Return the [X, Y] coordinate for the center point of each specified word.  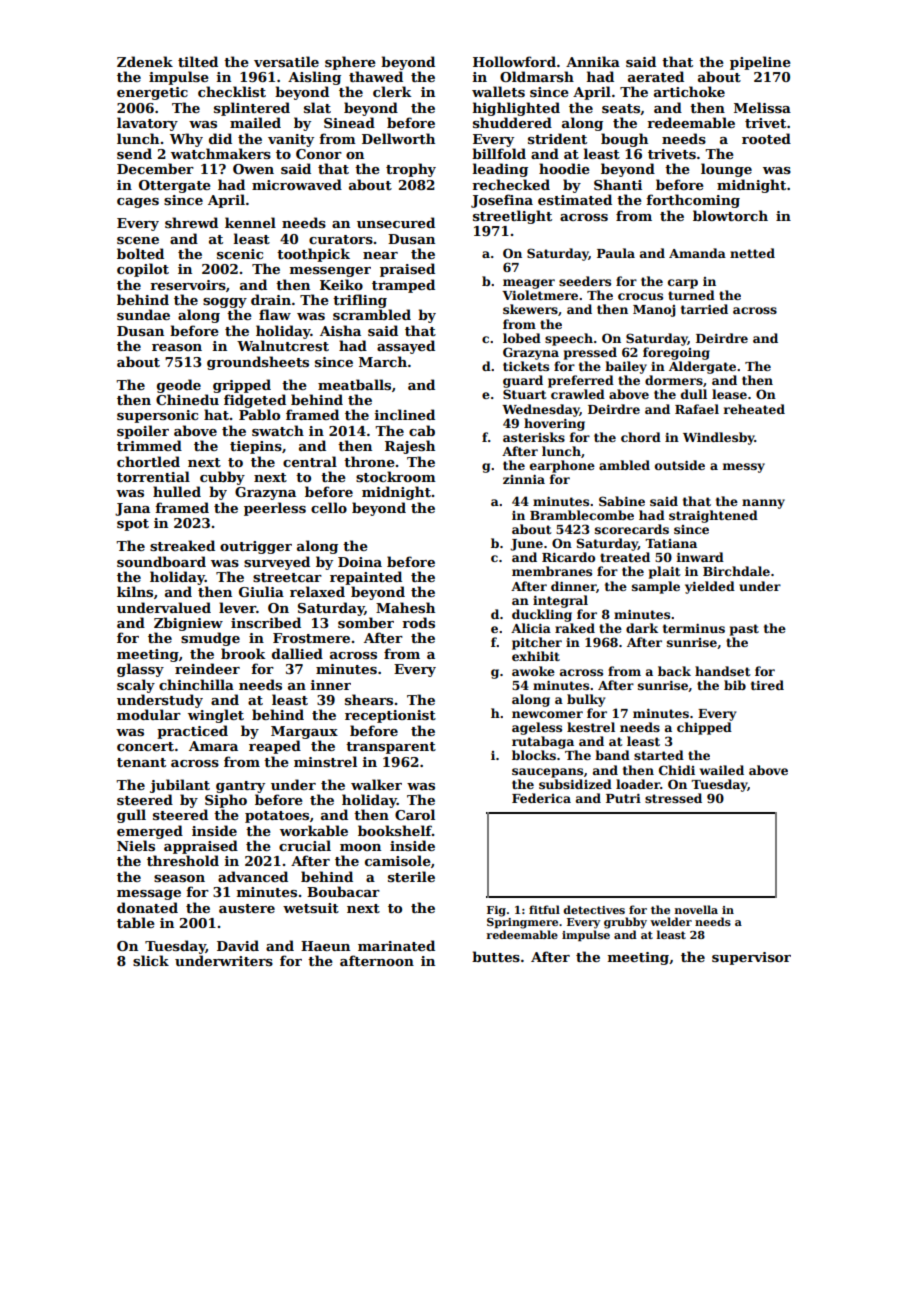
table [136, 922]
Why [186, 140]
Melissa [762, 107]
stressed [673, 798]
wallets [498, 91]
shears [369, 699]
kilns [135, 591]
